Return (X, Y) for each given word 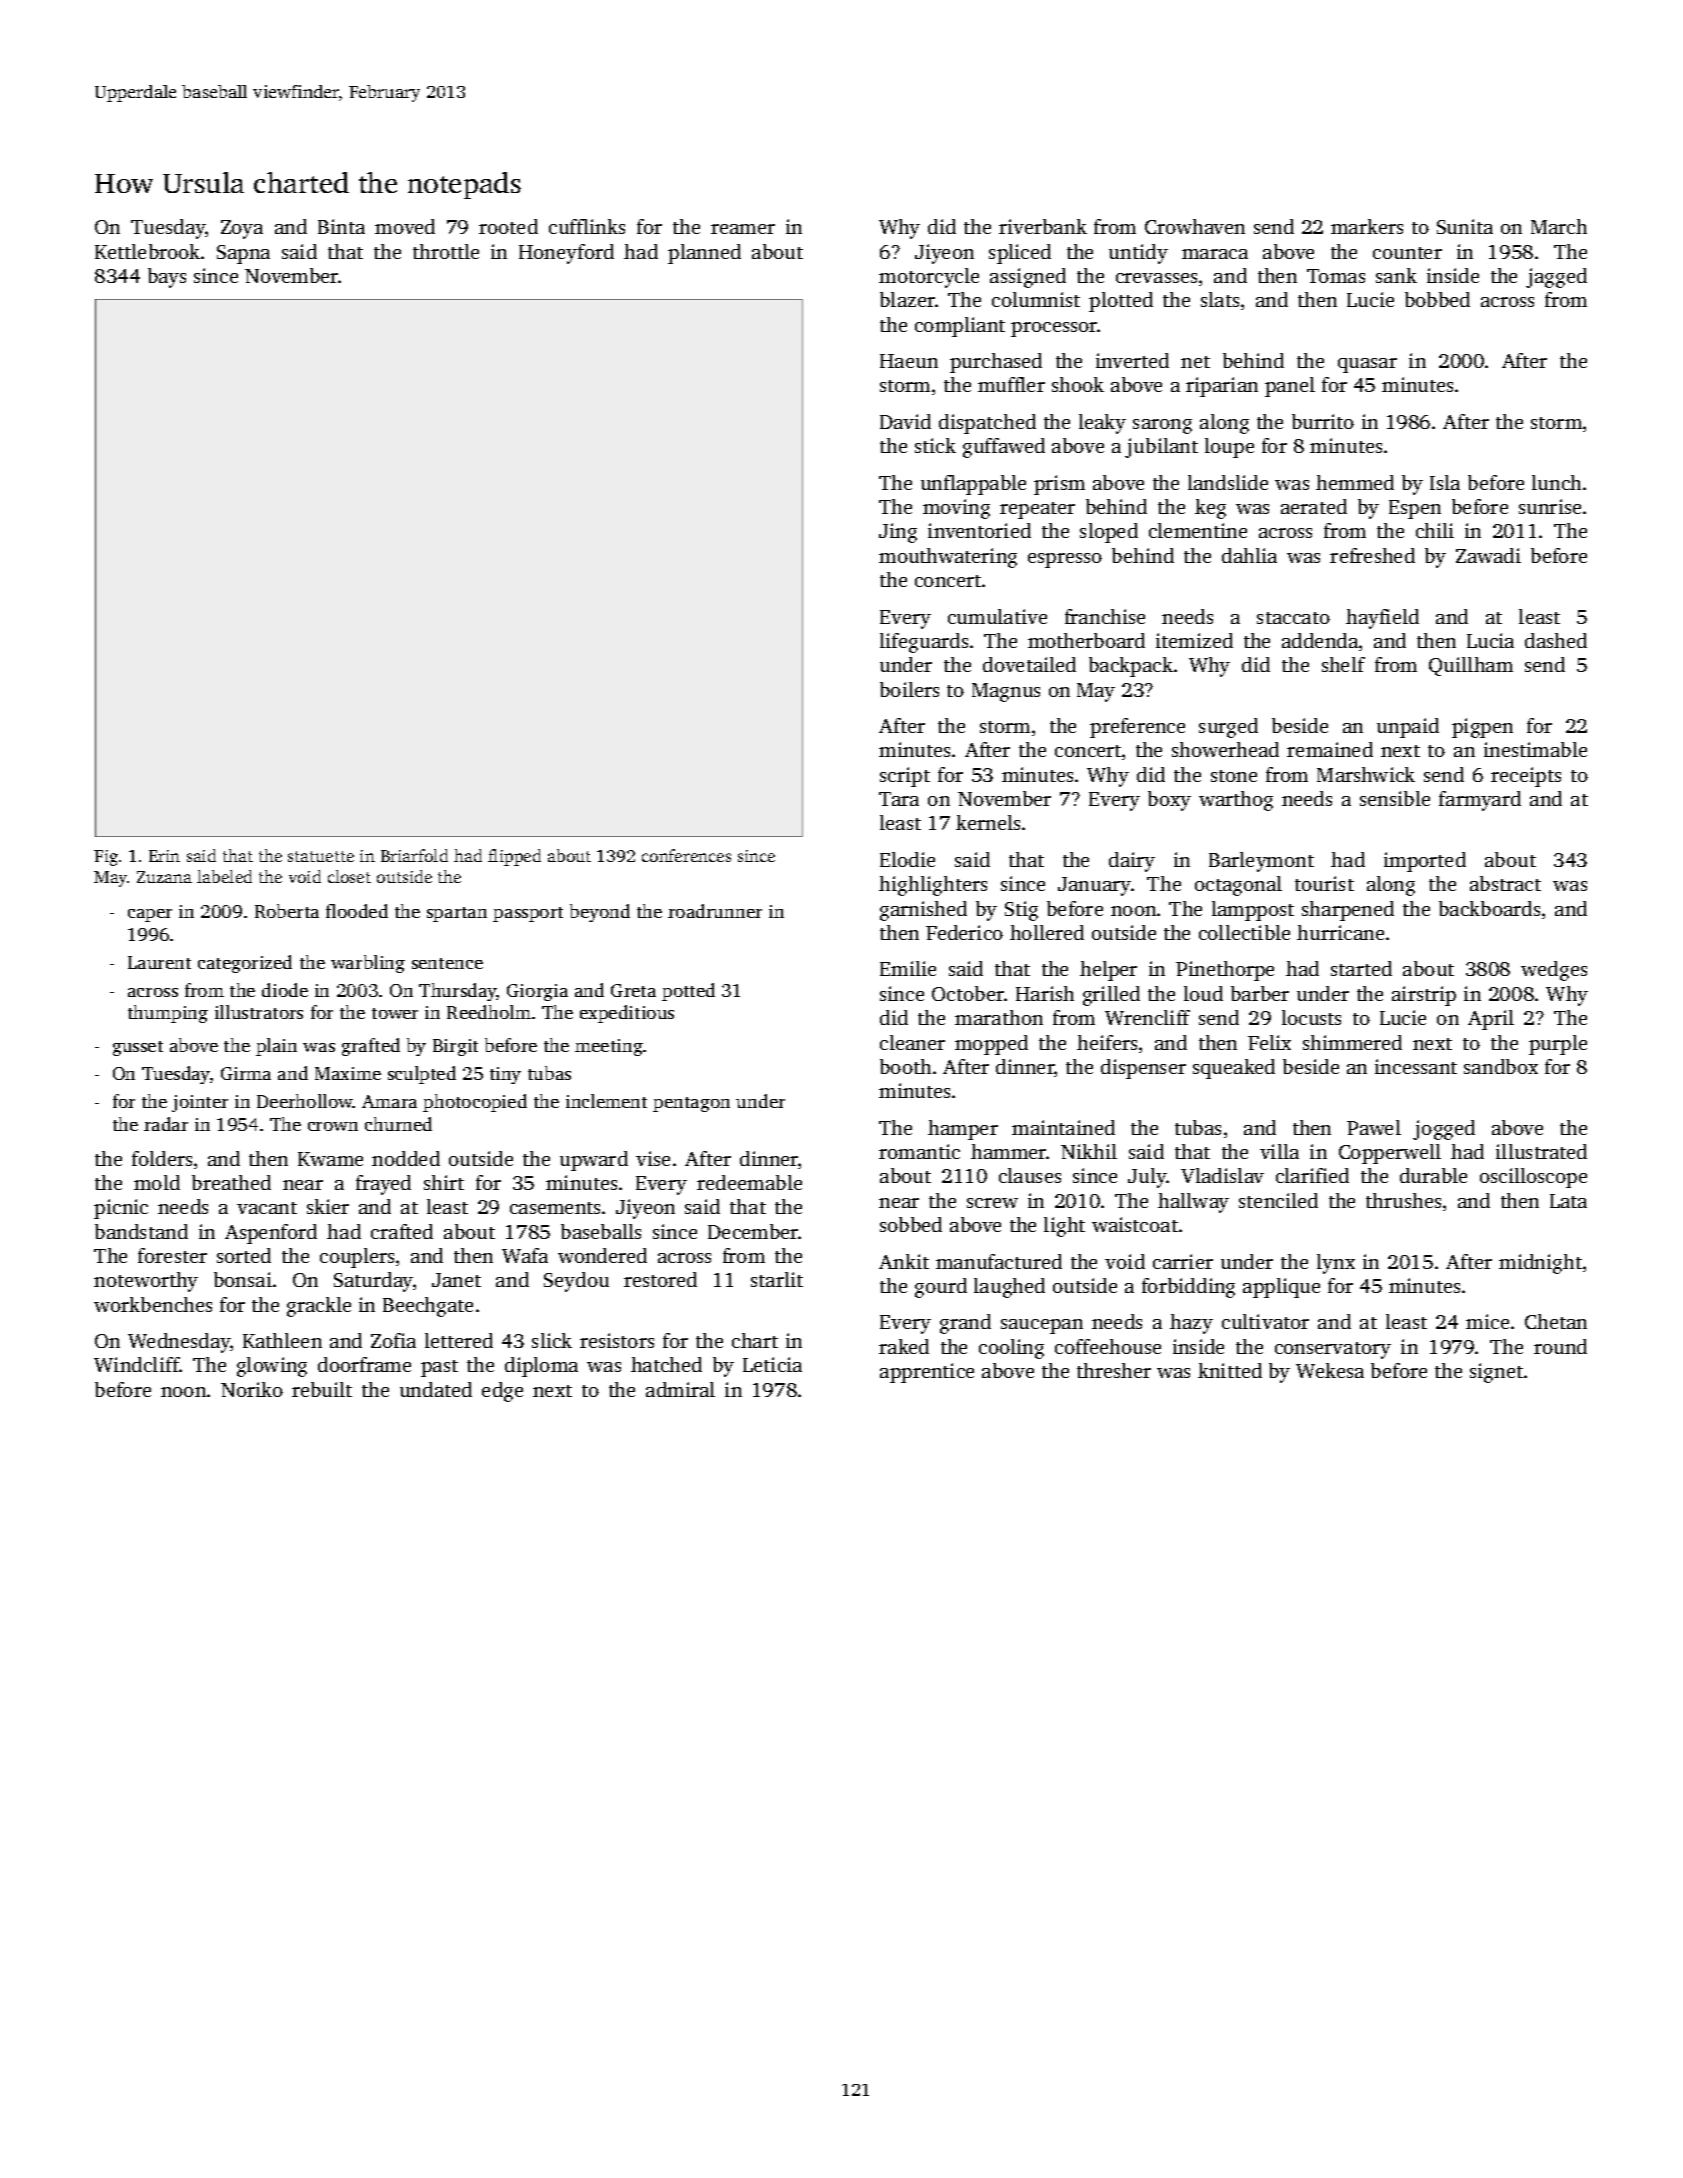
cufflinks (587, 226)
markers (1367, 226)
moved (405, 226)
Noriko (252, 1389)
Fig (106, 858)
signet (1496, 1373)
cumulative (997, 616)
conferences (686, 855)
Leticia (772, 1364)
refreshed (1372, 555)
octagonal (1238, 886)
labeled (224, 876)
